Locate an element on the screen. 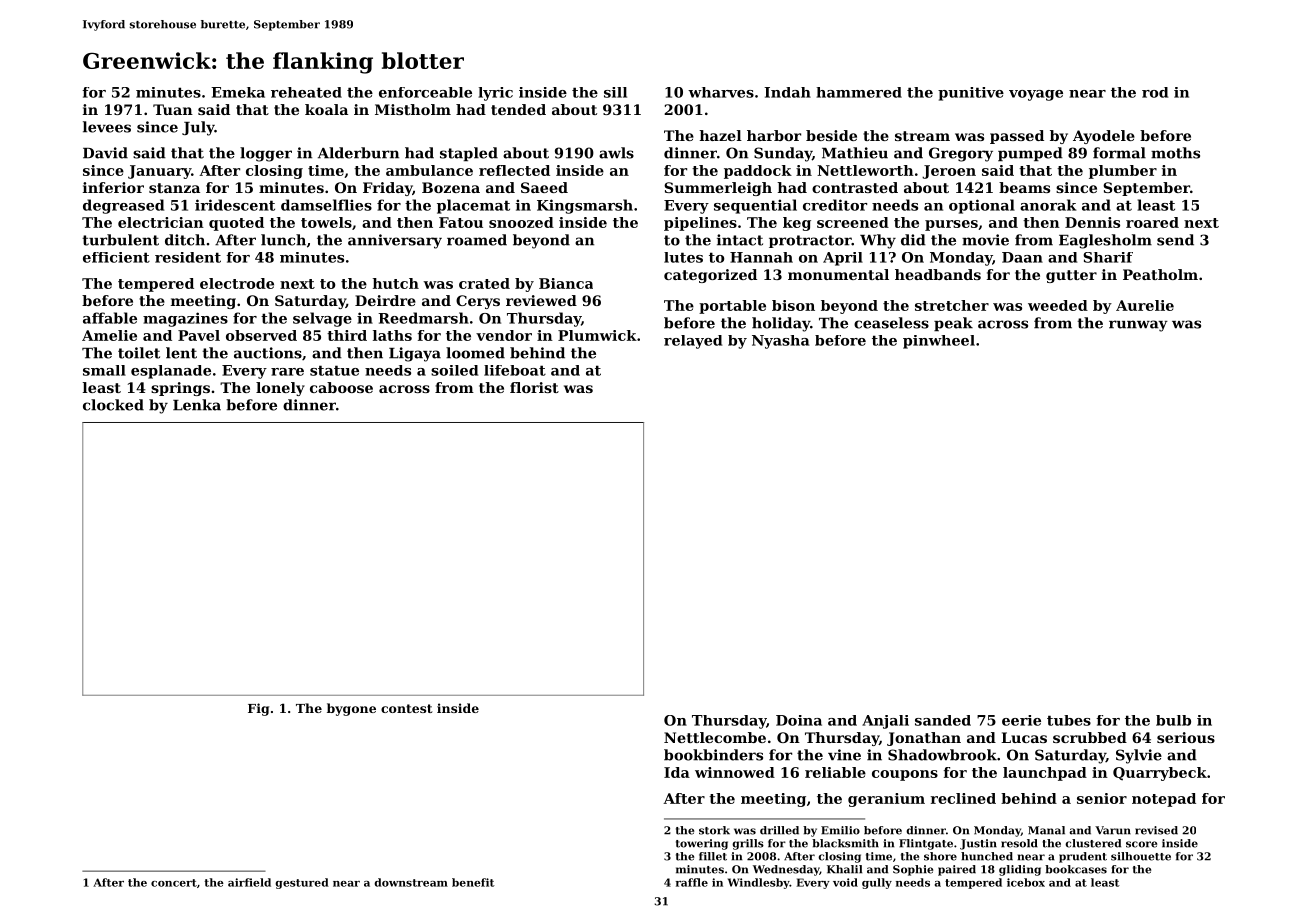 The height and width of the screenshot is (924, 1308). concert is located at coordinates (174, 883).
